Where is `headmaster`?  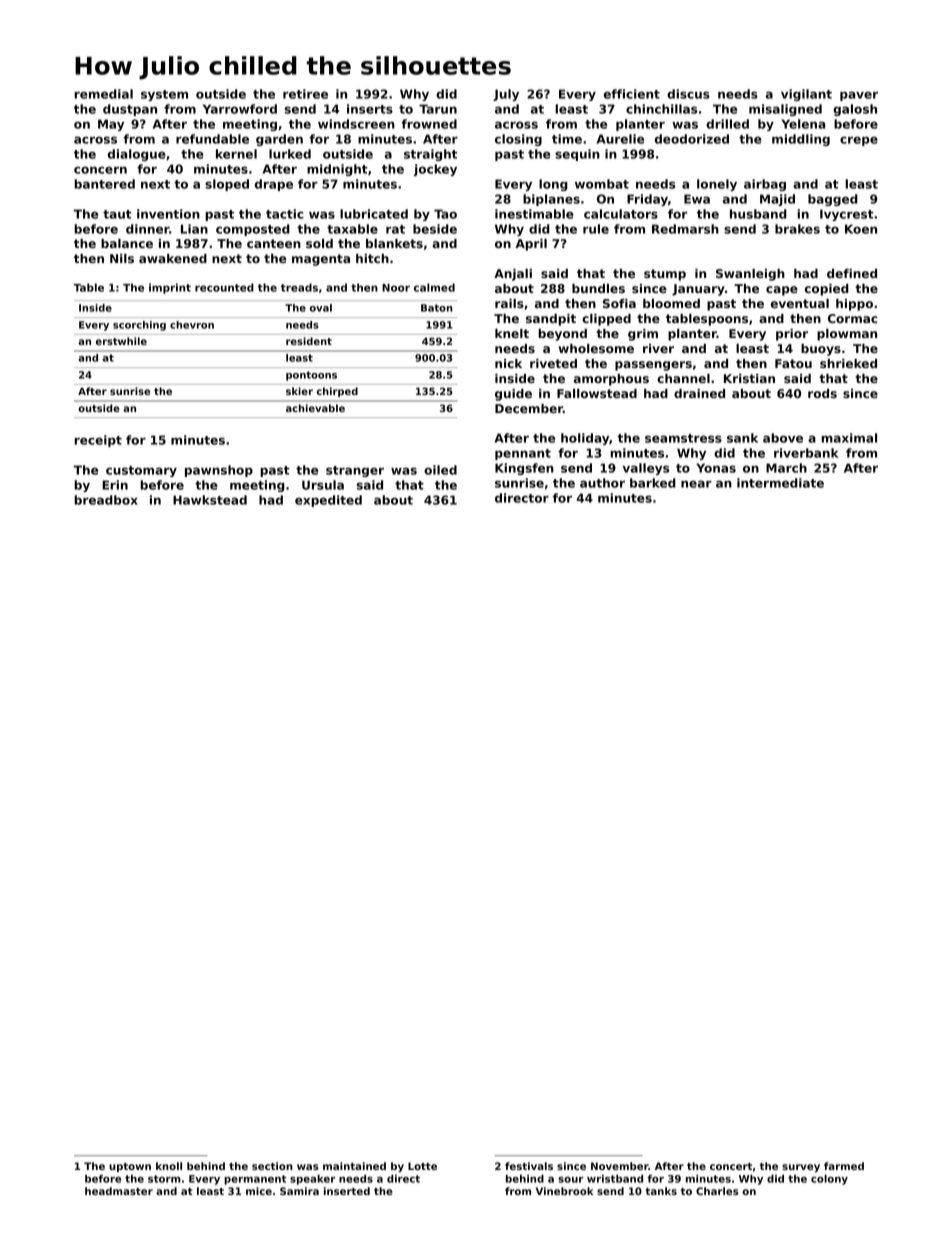
headmaster is located at coordinates (119, 1191).
